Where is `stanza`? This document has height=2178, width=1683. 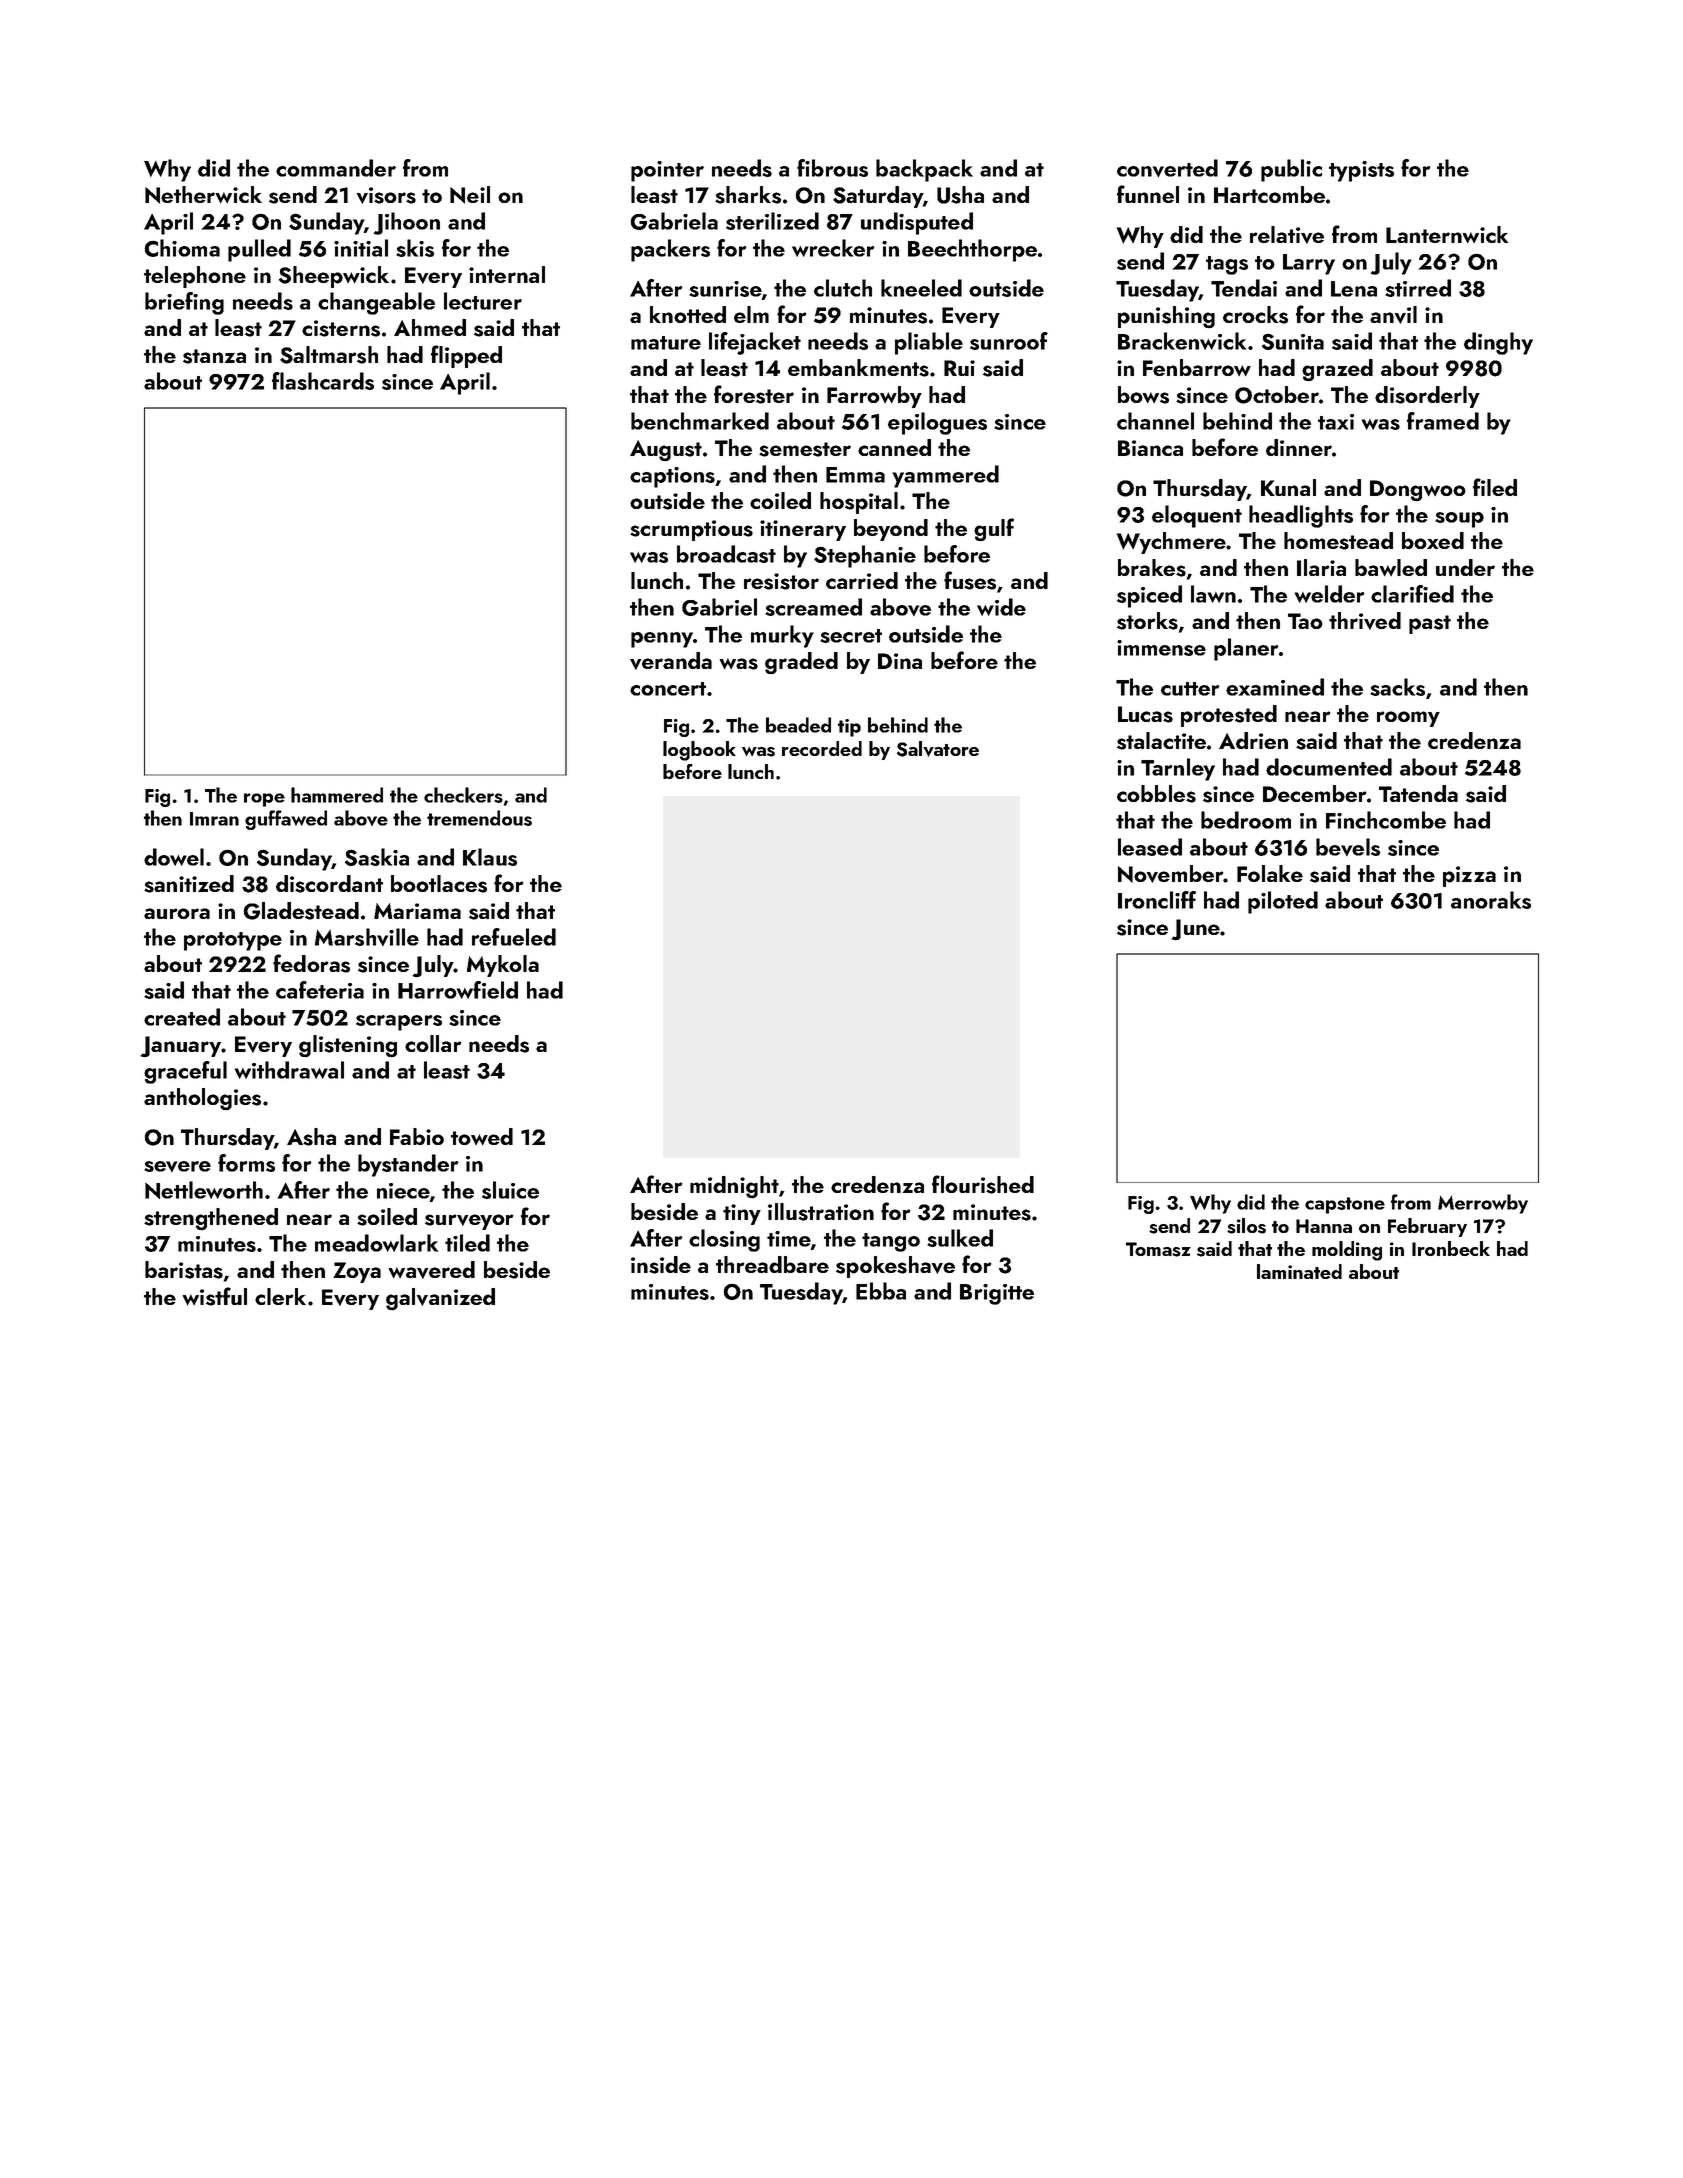
stanza is located at coordinates (214, 356).
